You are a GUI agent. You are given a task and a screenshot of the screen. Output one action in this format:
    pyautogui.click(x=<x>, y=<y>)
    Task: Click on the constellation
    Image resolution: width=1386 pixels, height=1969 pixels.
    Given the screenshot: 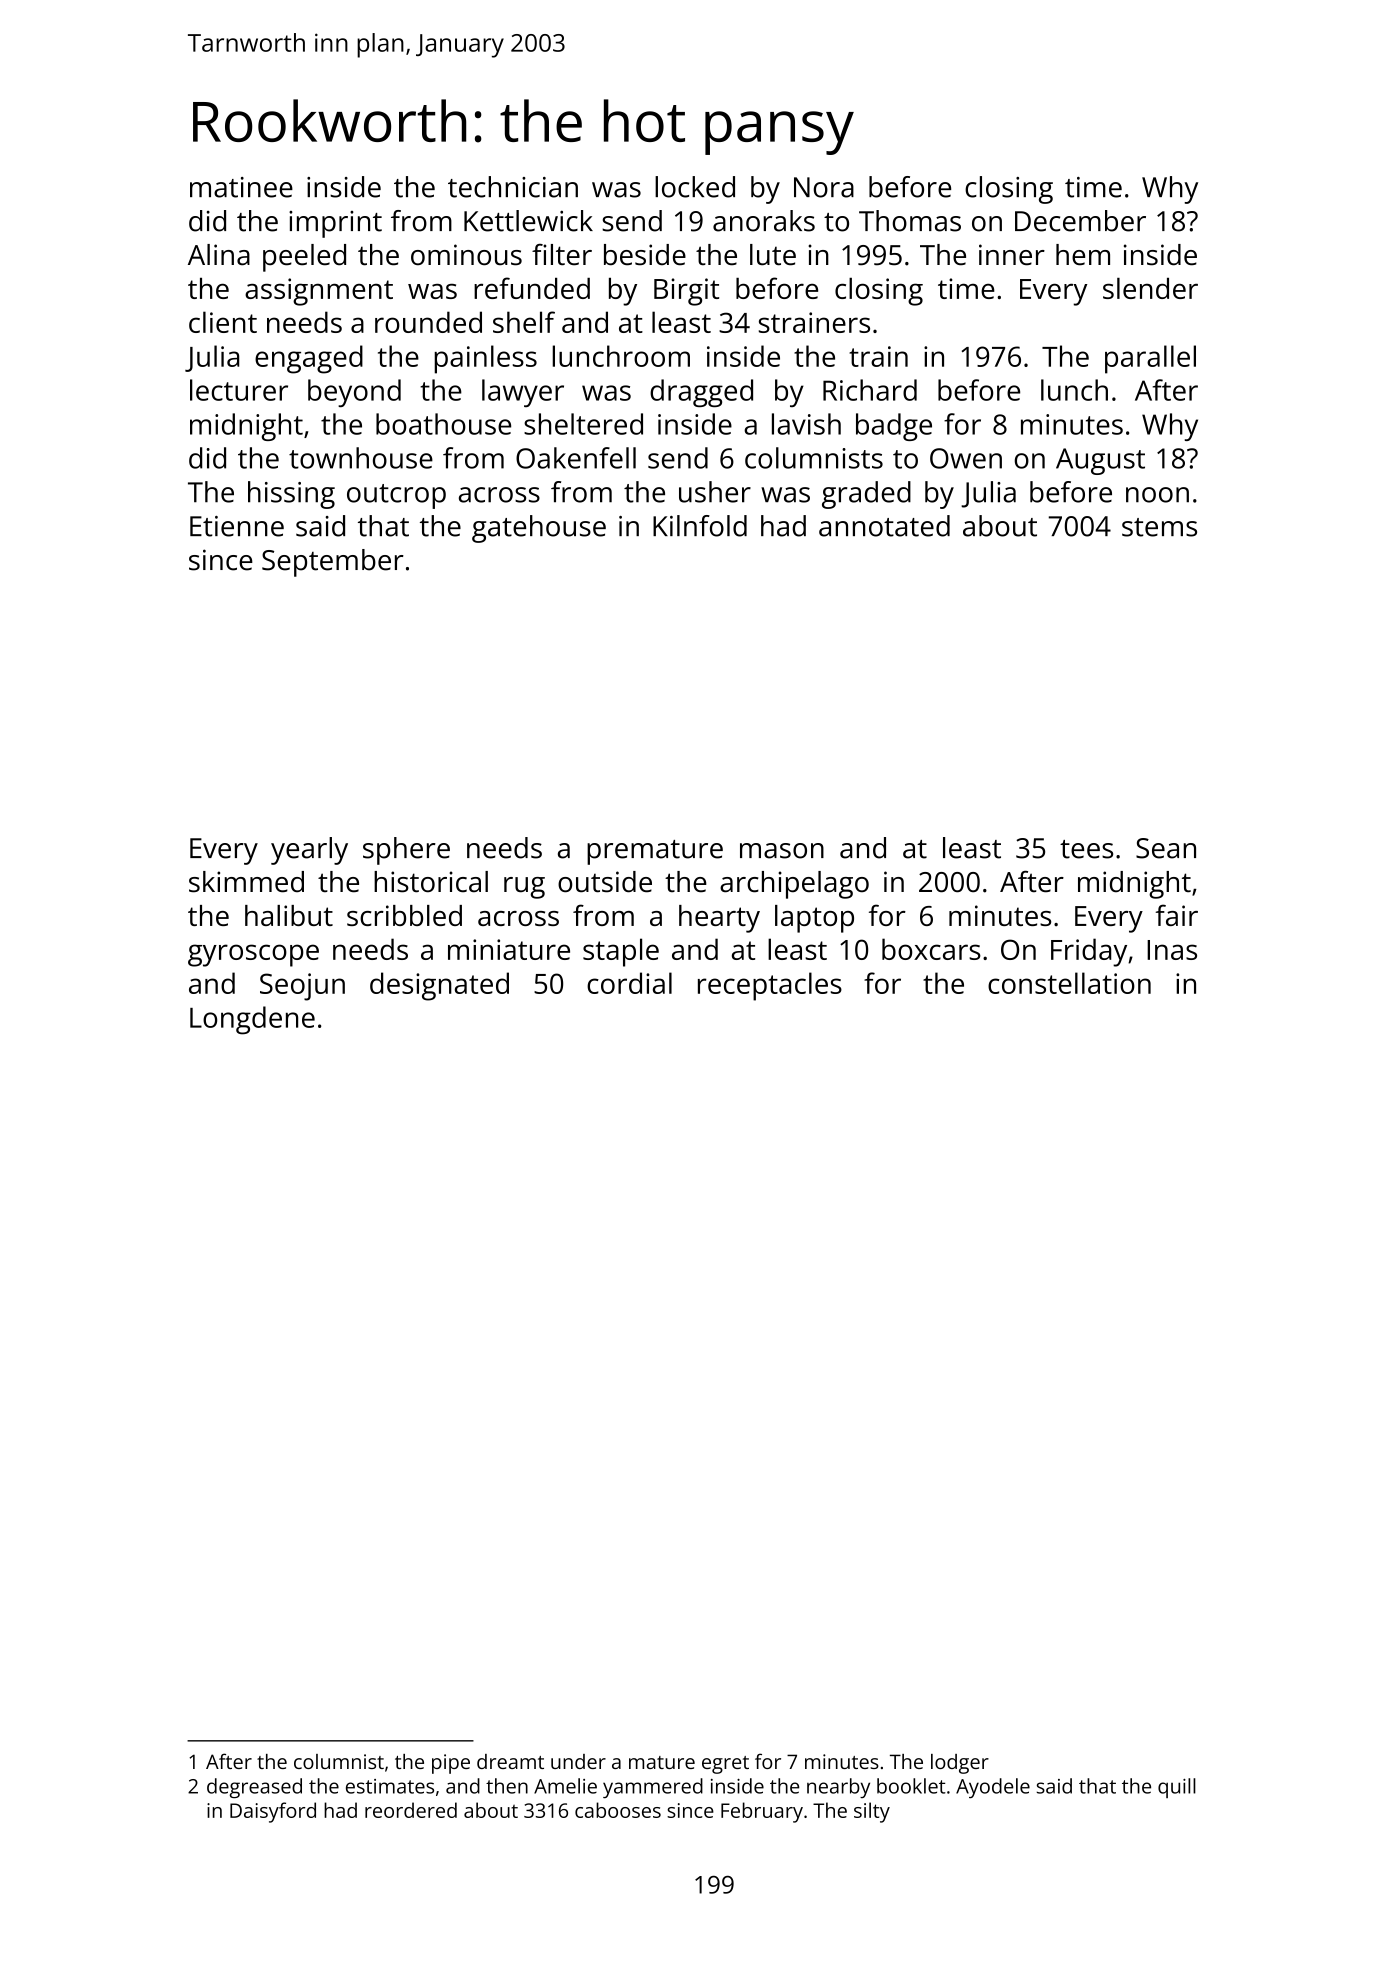 What is the action you would take?
    pyautogui.click(x=1069, y=983)
